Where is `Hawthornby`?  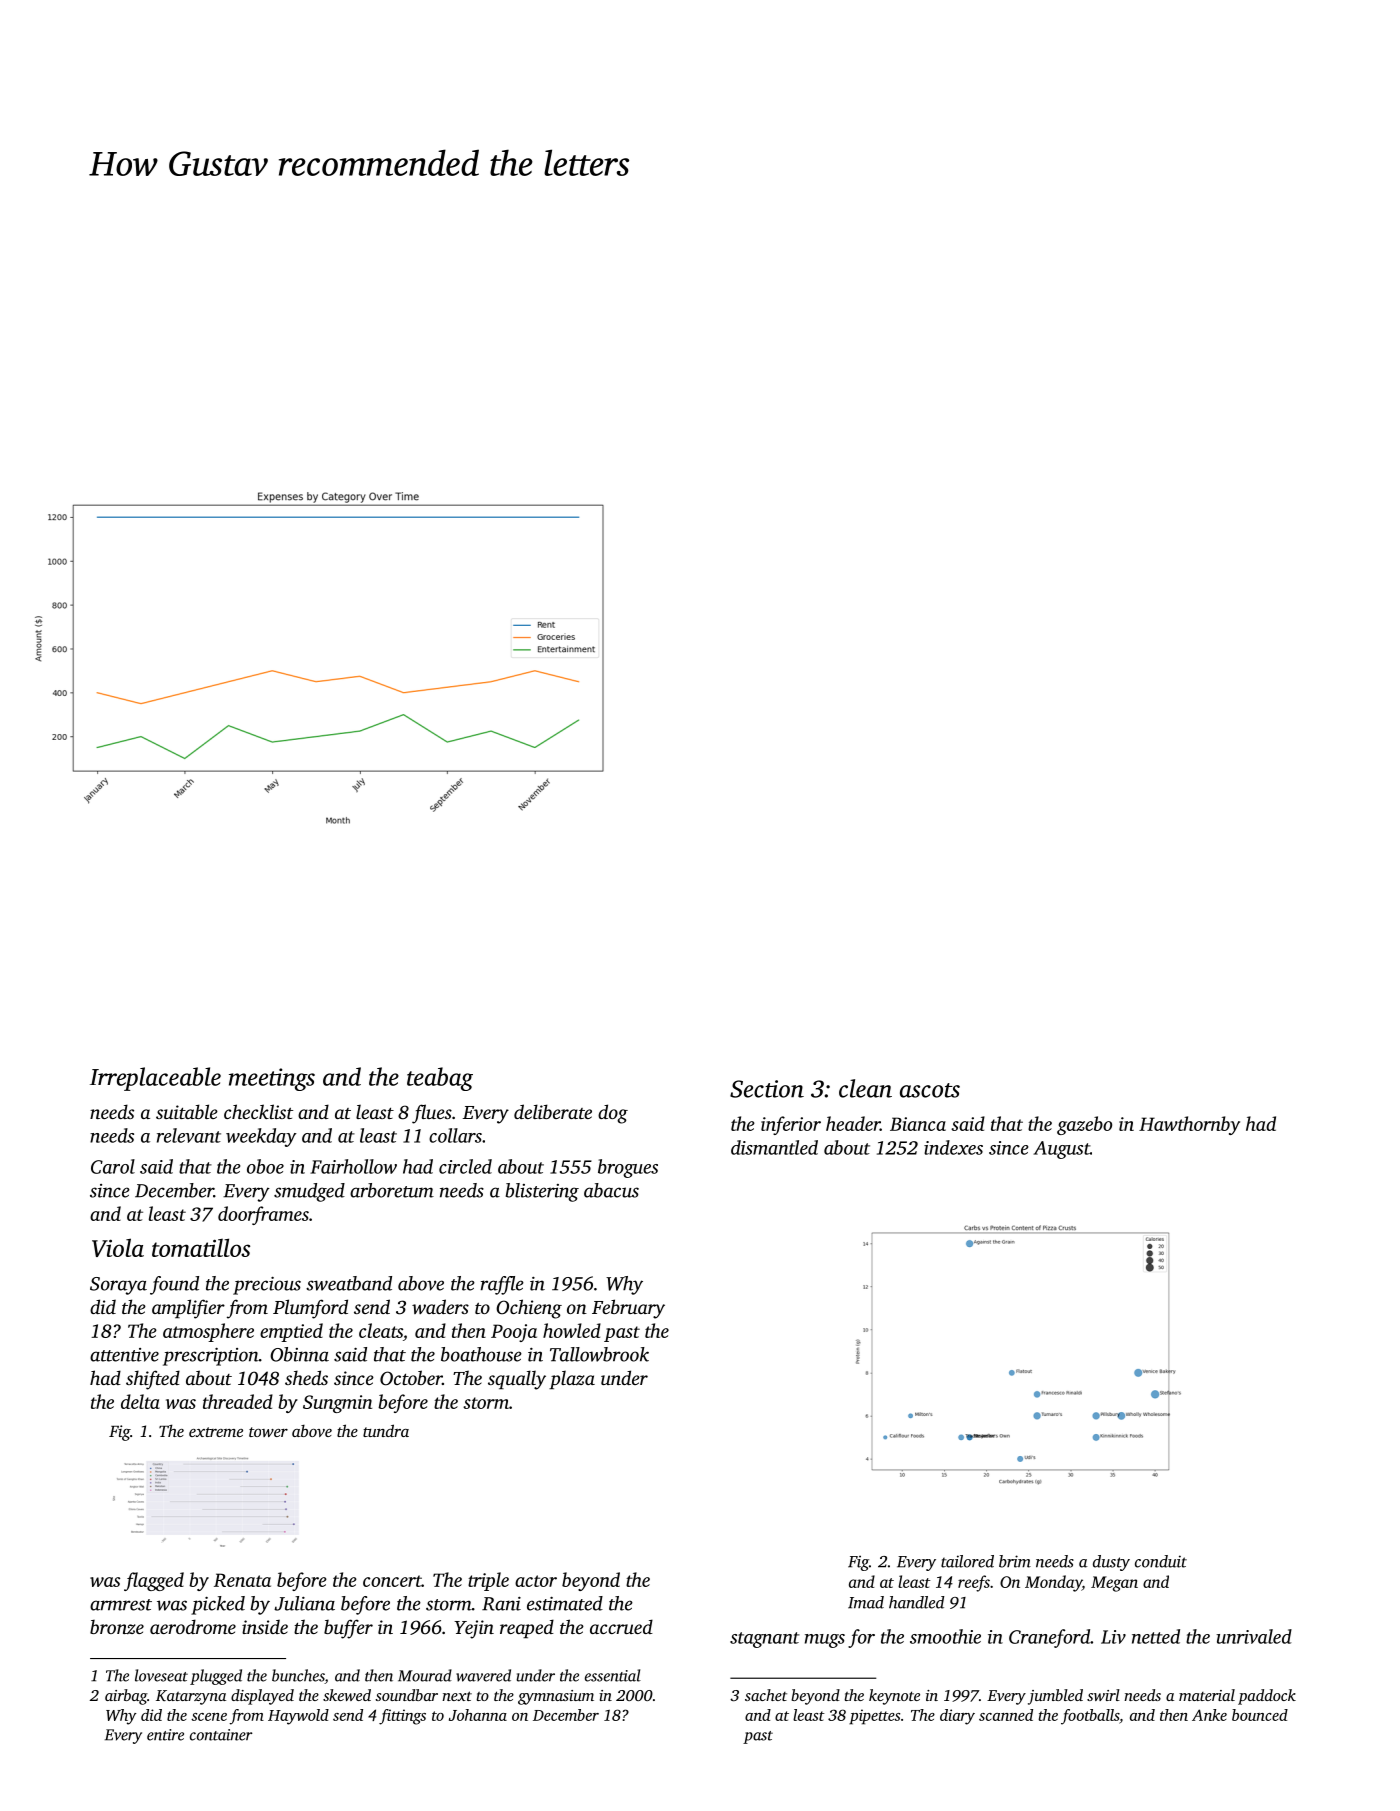
Hawthornby is located at coordinates (1189, 1125).
